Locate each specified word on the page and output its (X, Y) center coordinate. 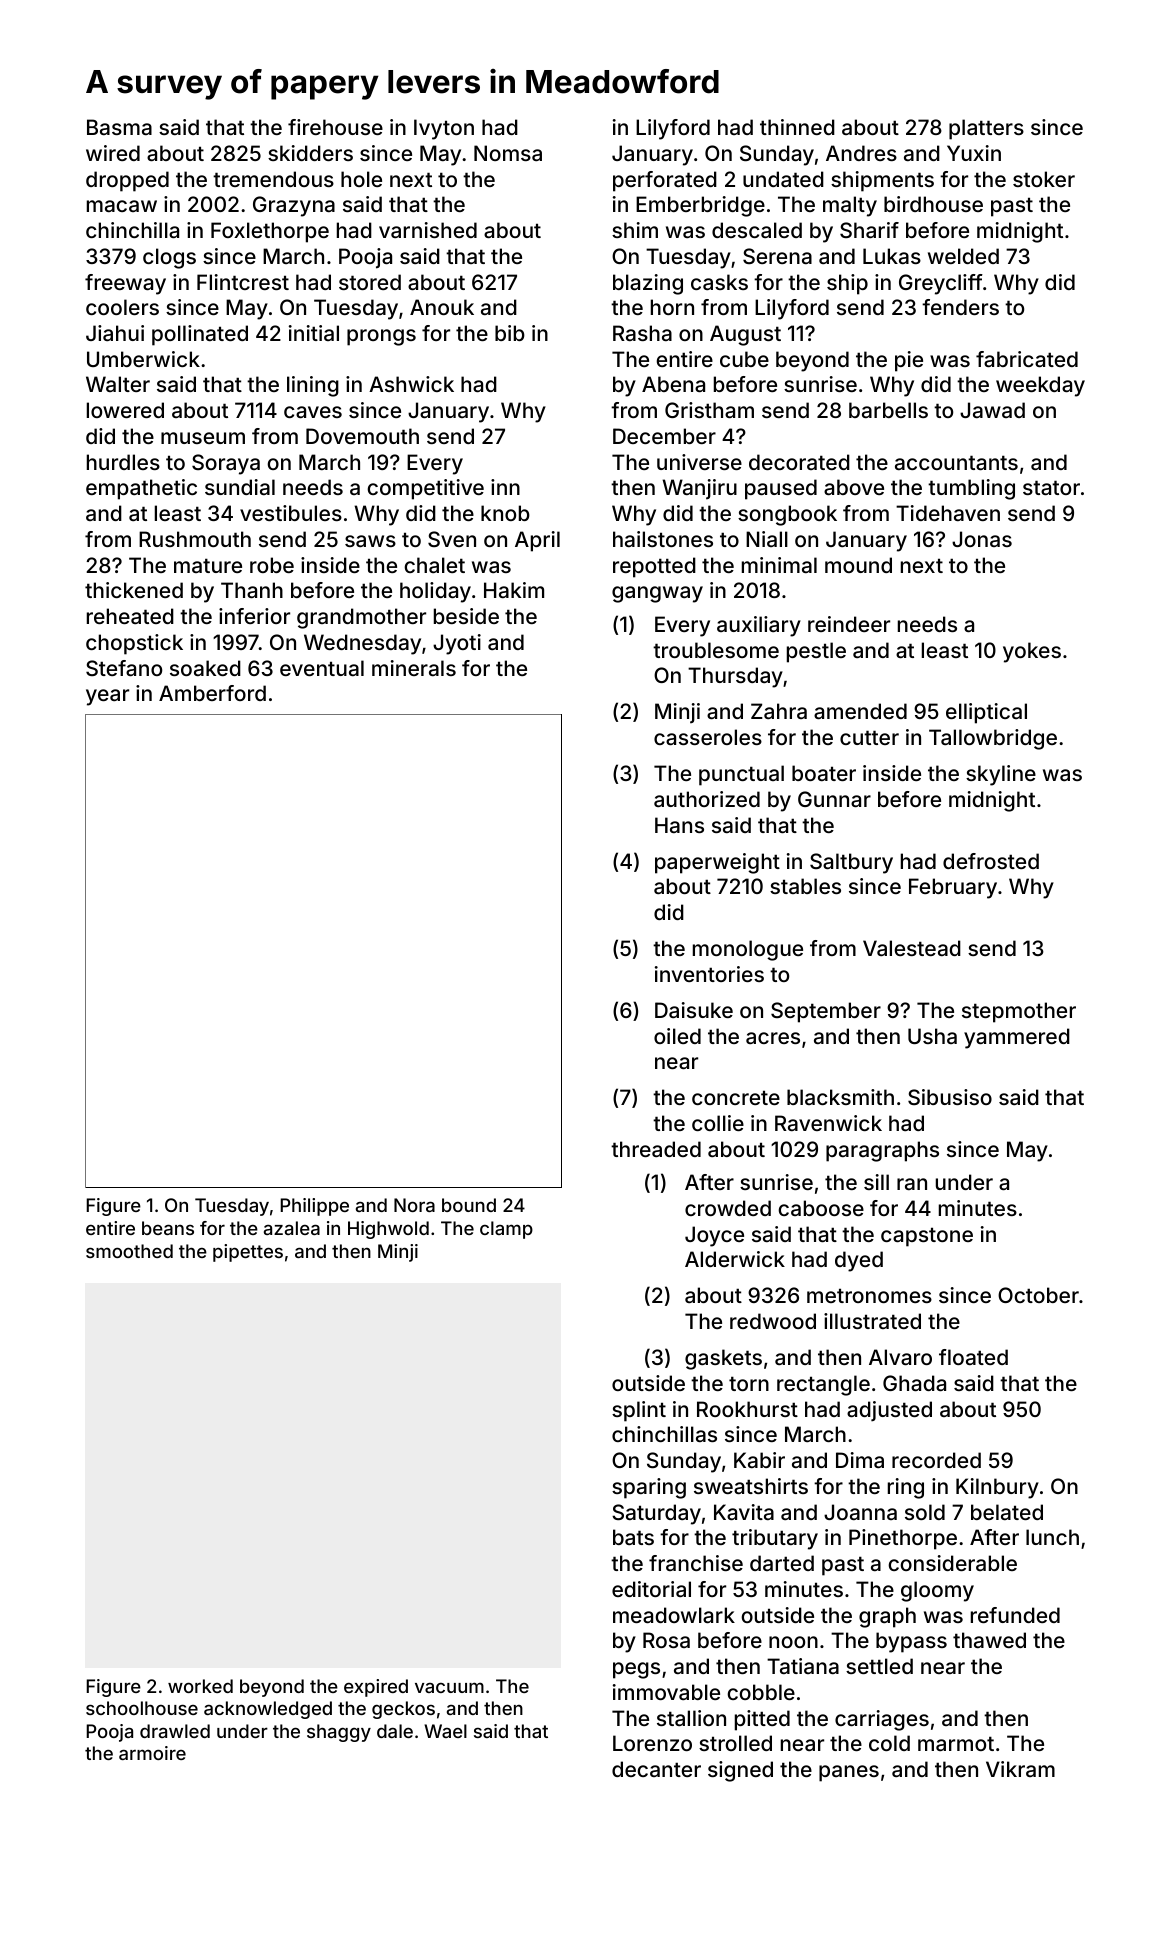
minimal (779, 565)
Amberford (212, 693)
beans (168, 1228)
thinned (797, 127)
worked (200, 1686)
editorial (651, 1589)
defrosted (991, 861)
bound (469, 1205)
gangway (657, 594)
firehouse (335, 127)
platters (986, 129)
